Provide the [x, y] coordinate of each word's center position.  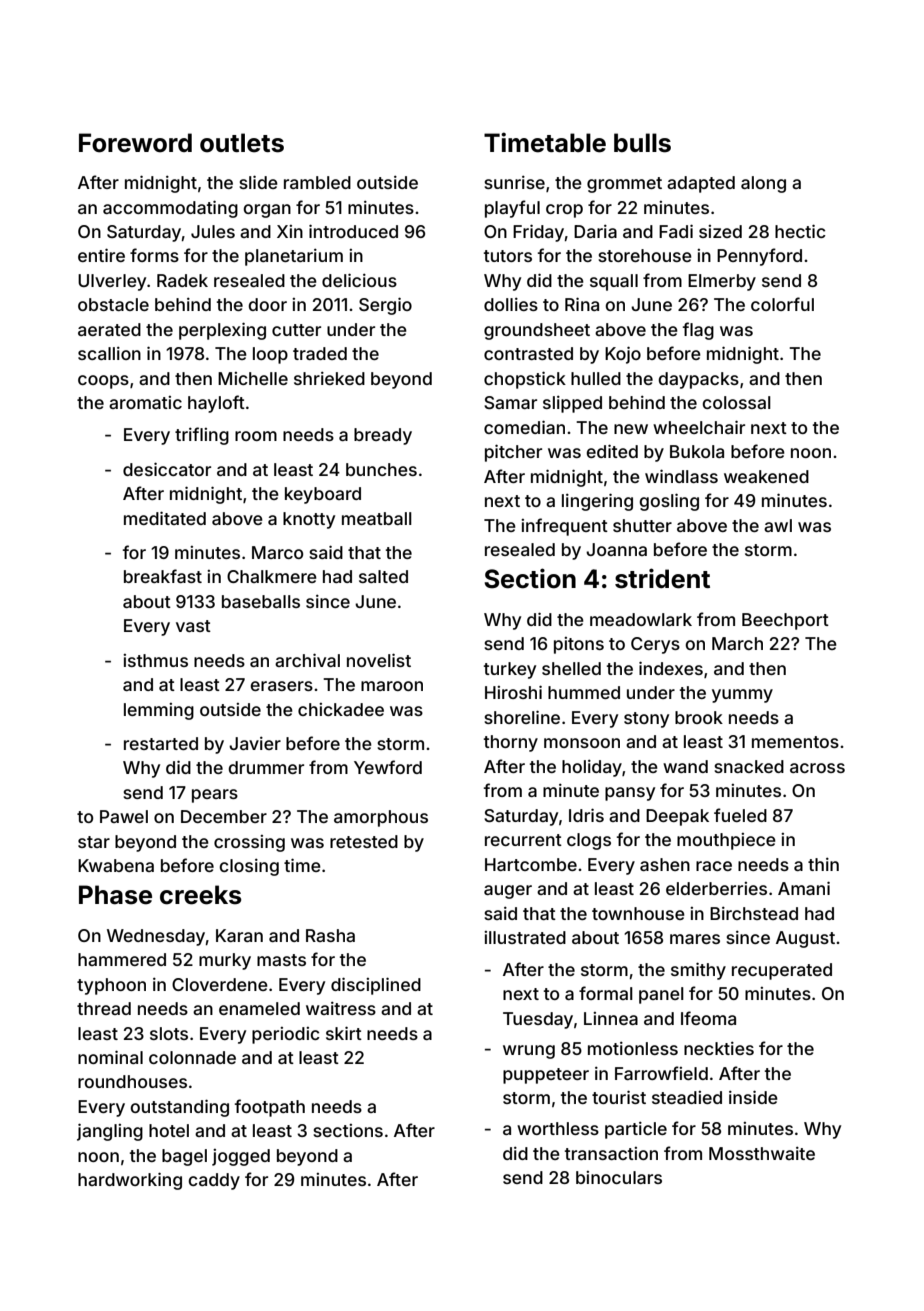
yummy [742, 696]
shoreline [522, 717]
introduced [353, 231]
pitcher [513, 453]
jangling [110, 1132]
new [631, 429]
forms [154, 255]
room [256, 436]
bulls [642, 143]
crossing [249, 843]
